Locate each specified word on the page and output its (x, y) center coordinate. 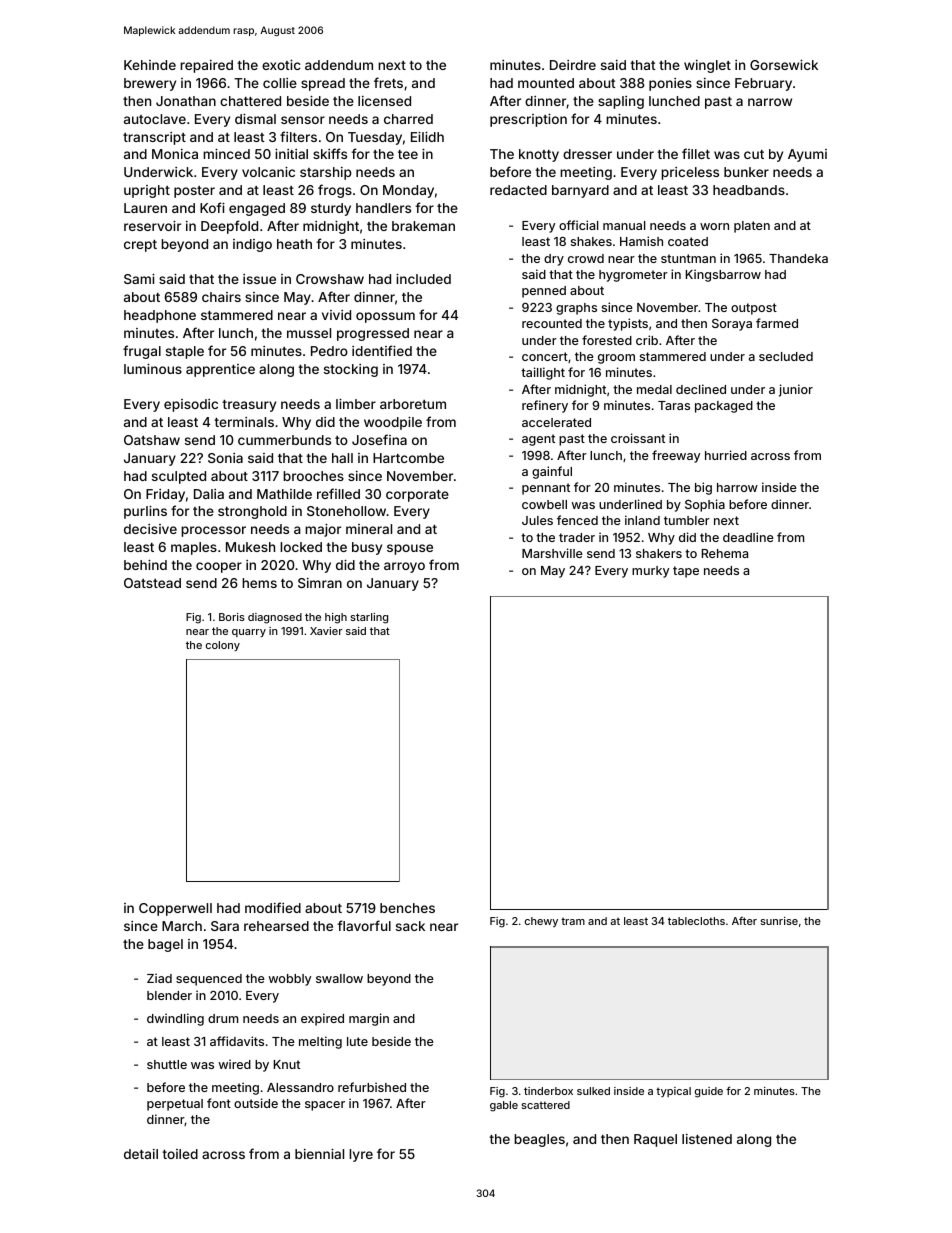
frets (388, 82)
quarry (249, 633)
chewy (541, 922)
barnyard (580, 191)
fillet (696, 153)
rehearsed (276, 926)
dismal (255, 118)
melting (320, 1042)
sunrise (779, 921)
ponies (670, 84)
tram (573, 921)
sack (410, 926)
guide (709, 1092)
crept (140, 246)
